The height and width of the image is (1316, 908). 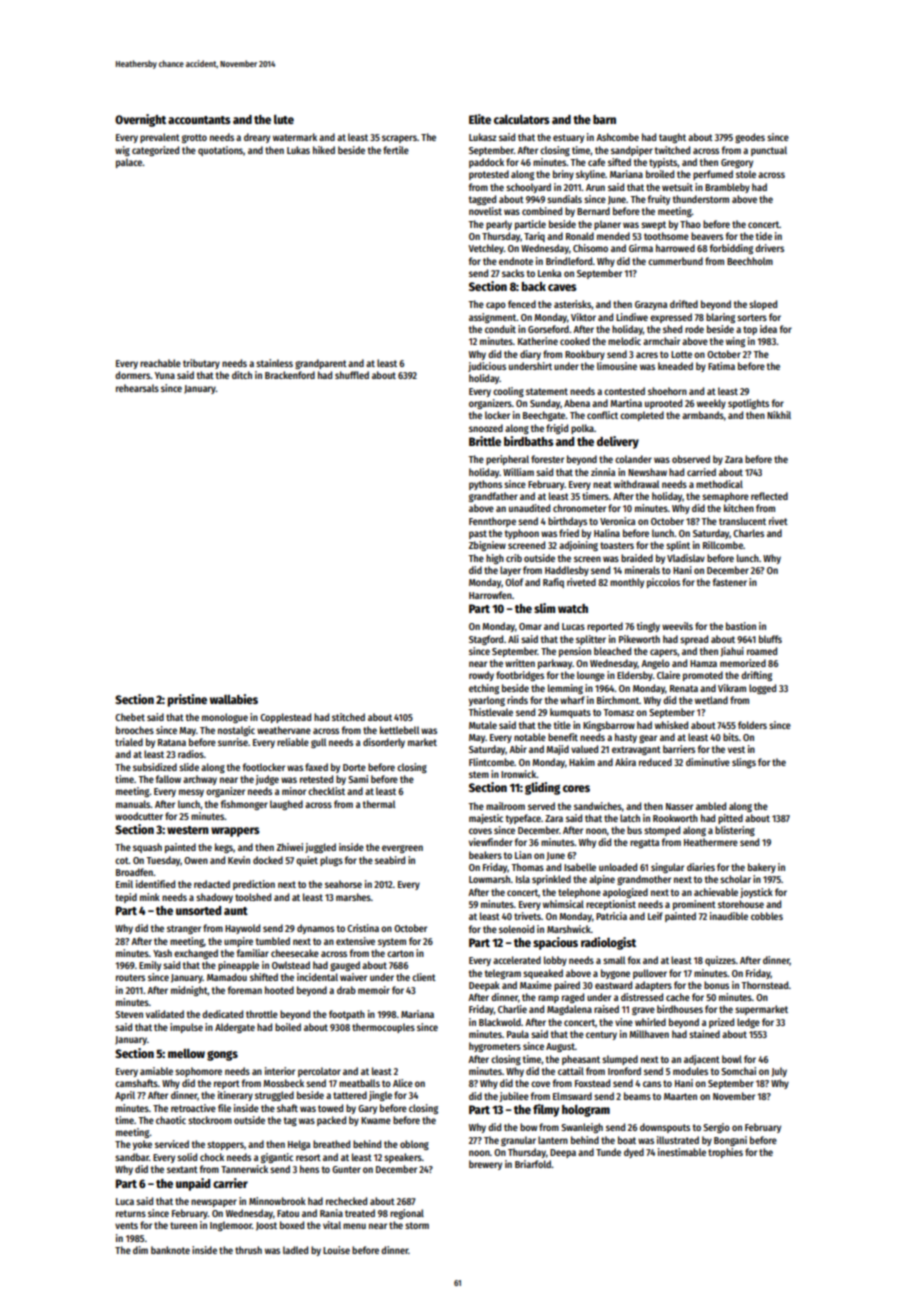 I want to click on tagged, so click(x=482, y=200).
